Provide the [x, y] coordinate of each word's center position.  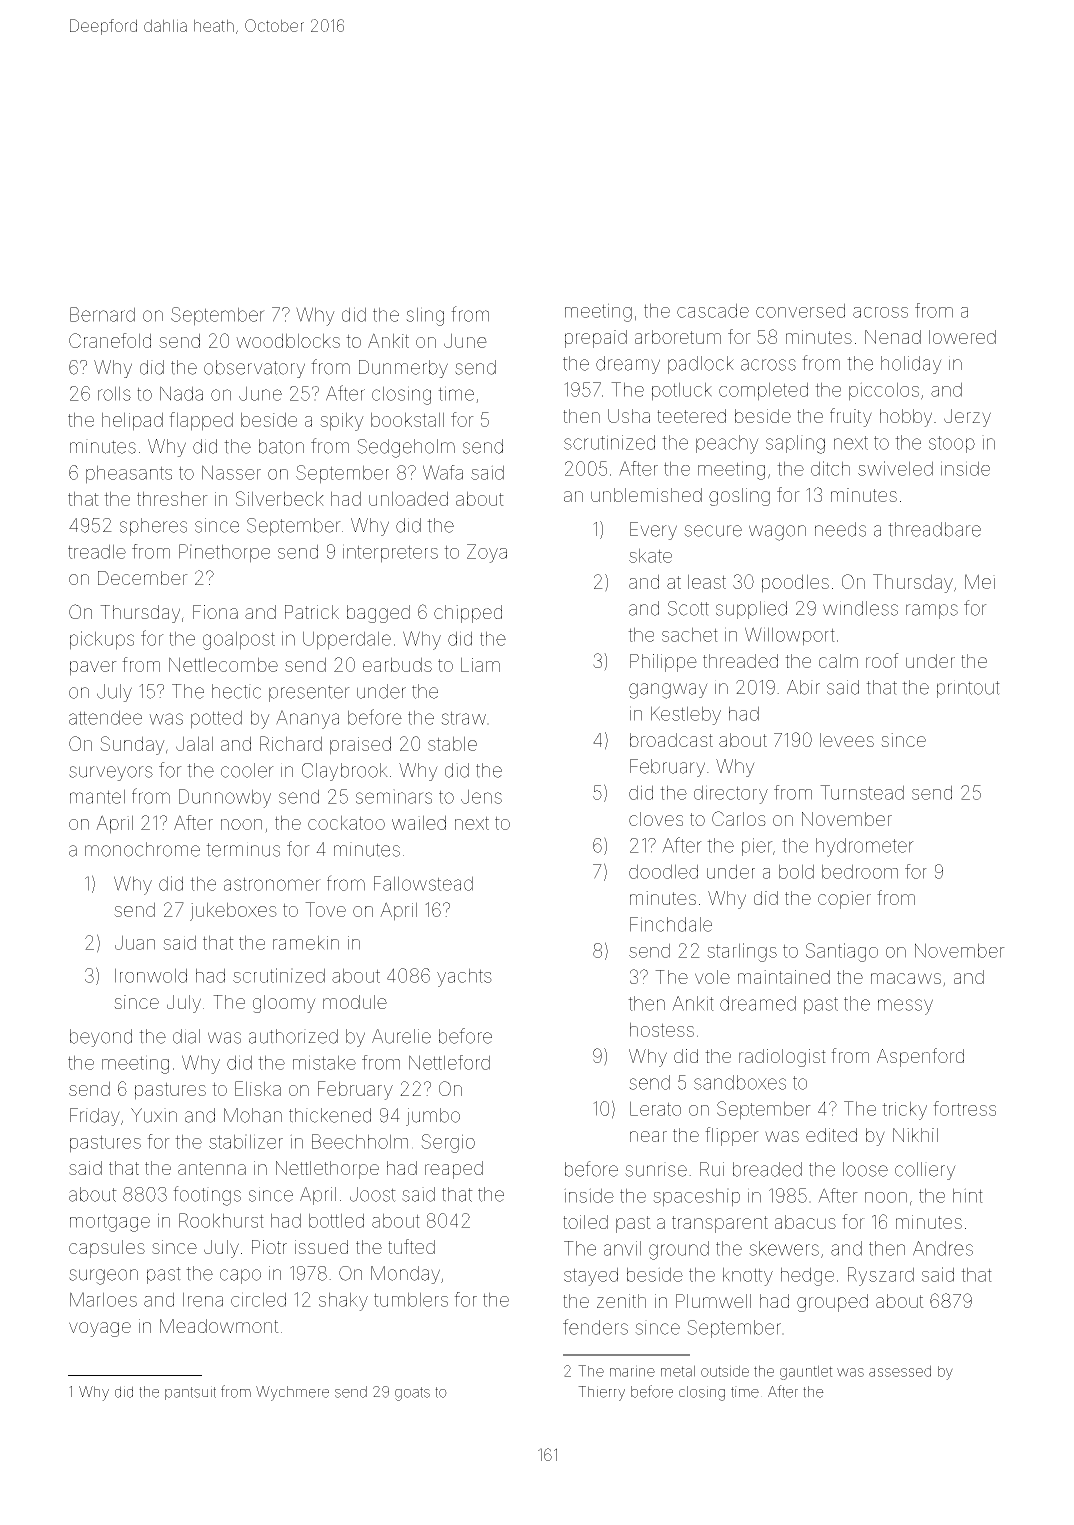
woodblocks [288, 340]
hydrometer [865, 847]
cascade [713, 310]
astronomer [272, 884]
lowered [962, 337]
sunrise [656, 1169]
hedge [807, 1276]
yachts [464, 977]
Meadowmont [219, 1326]
